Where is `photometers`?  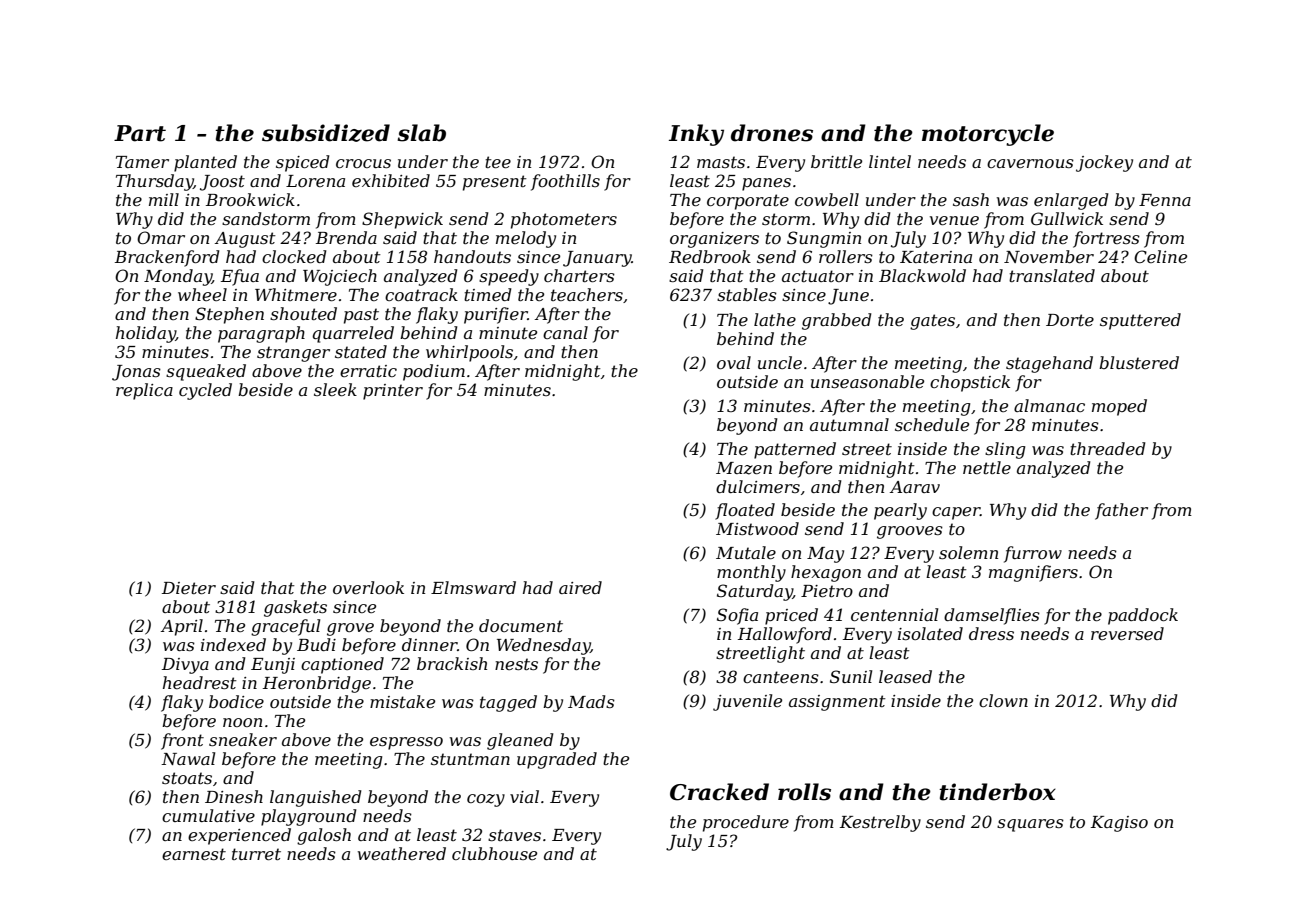 photometers is located at coordinates (564, 220).
